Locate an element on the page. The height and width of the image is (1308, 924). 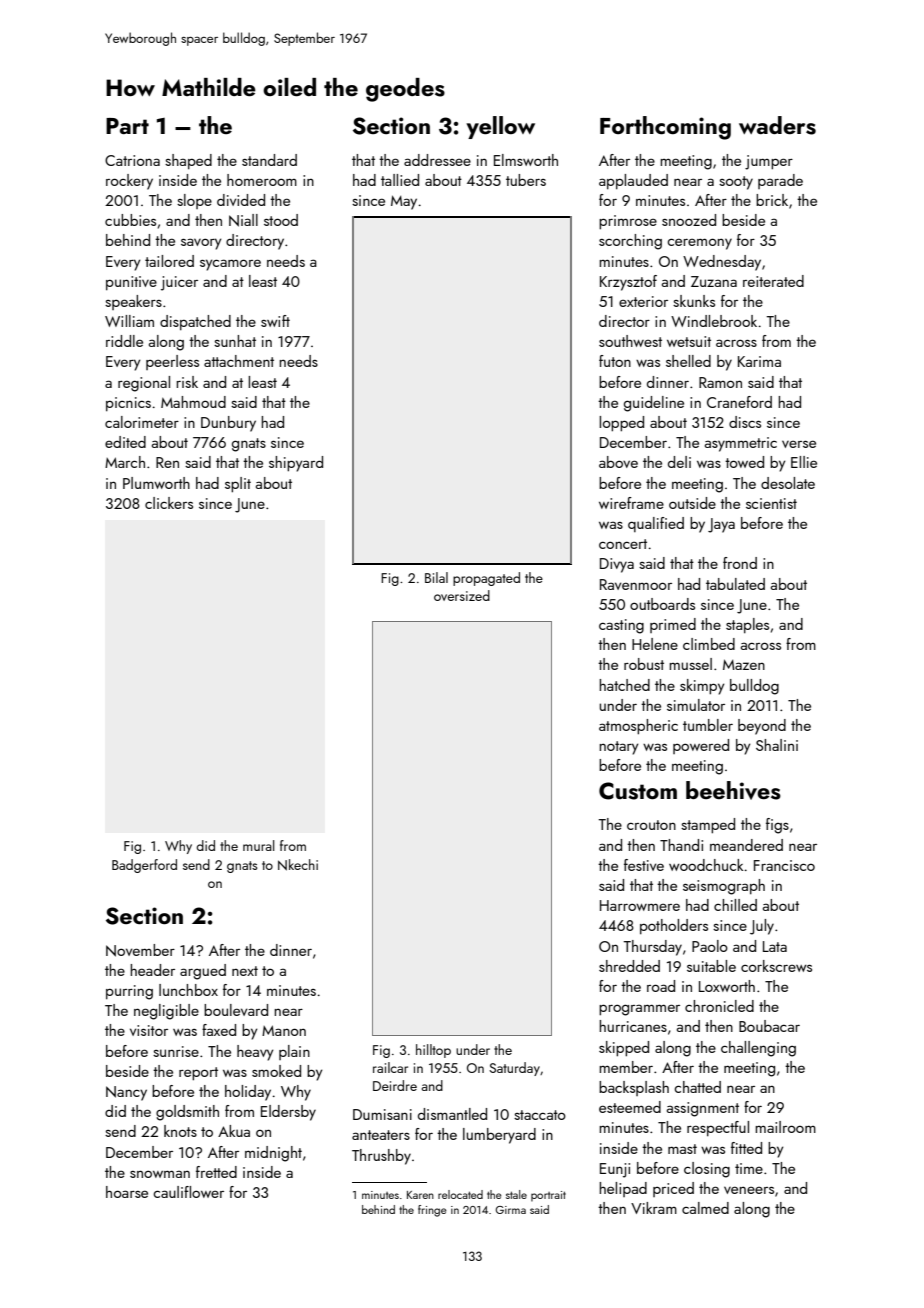
figs is located at coordinates (777, 826).
